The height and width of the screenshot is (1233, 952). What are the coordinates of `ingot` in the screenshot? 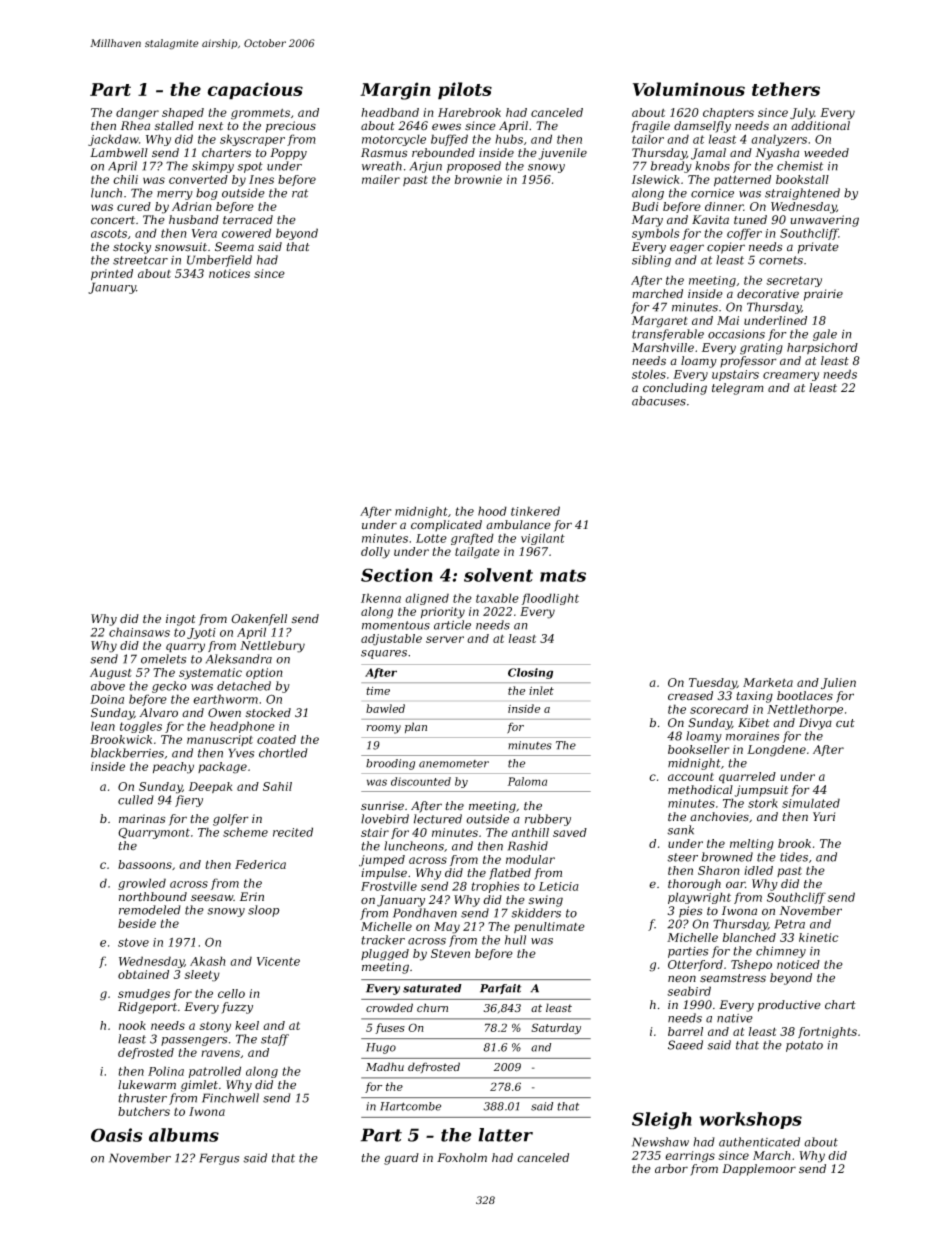 It's located at (181, 620).
